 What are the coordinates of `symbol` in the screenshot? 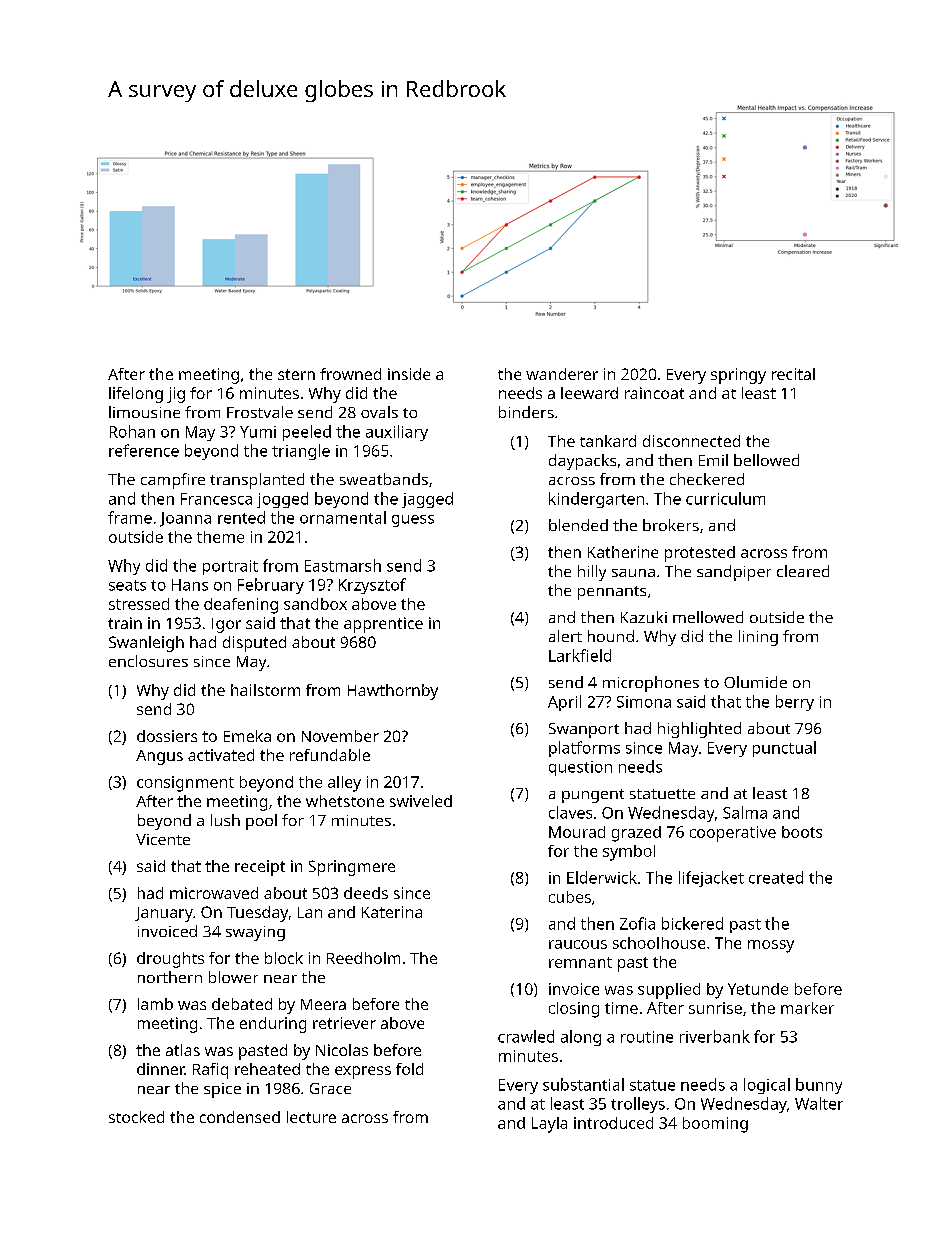 It's located at (629, 853).
